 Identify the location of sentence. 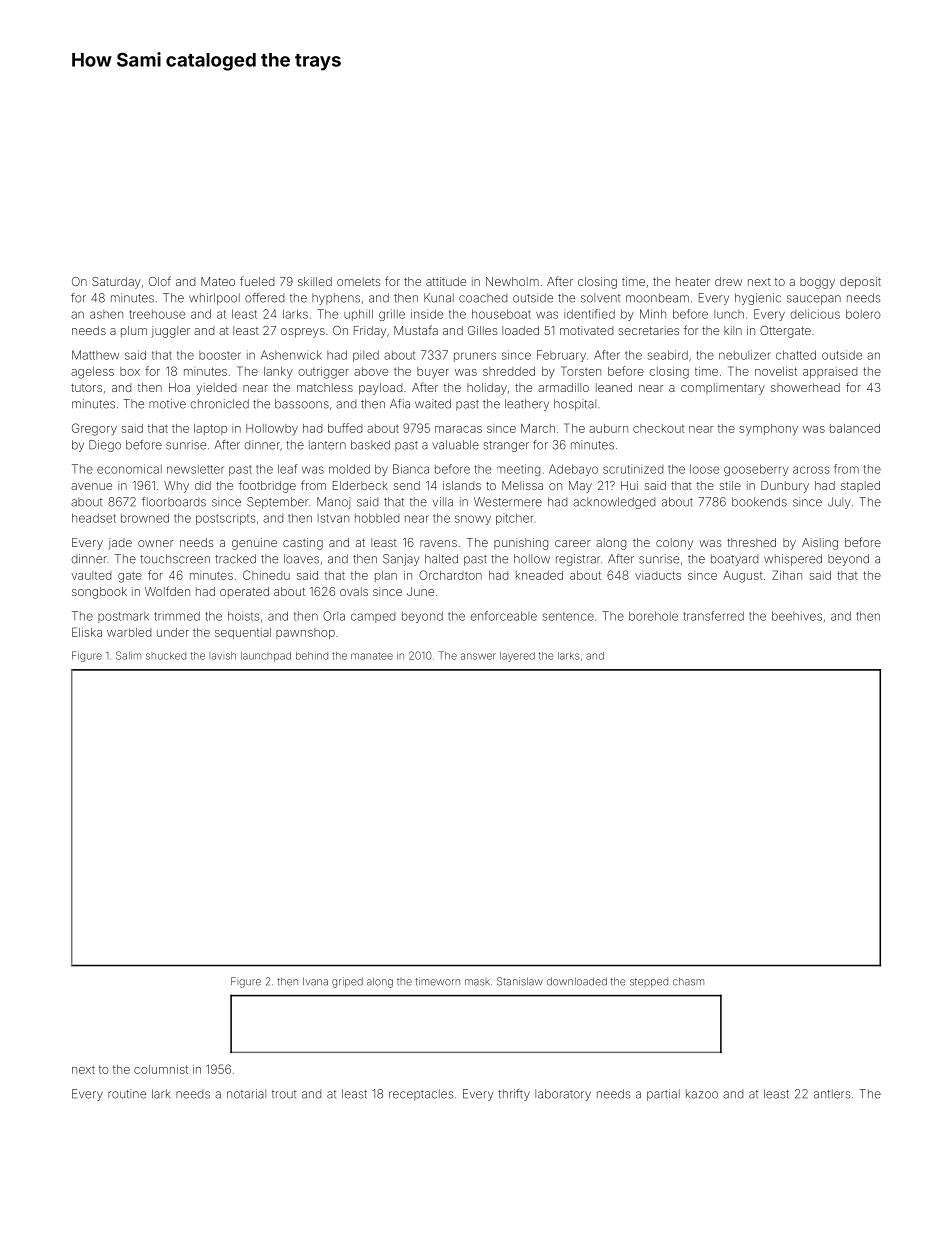
(568, 616).
